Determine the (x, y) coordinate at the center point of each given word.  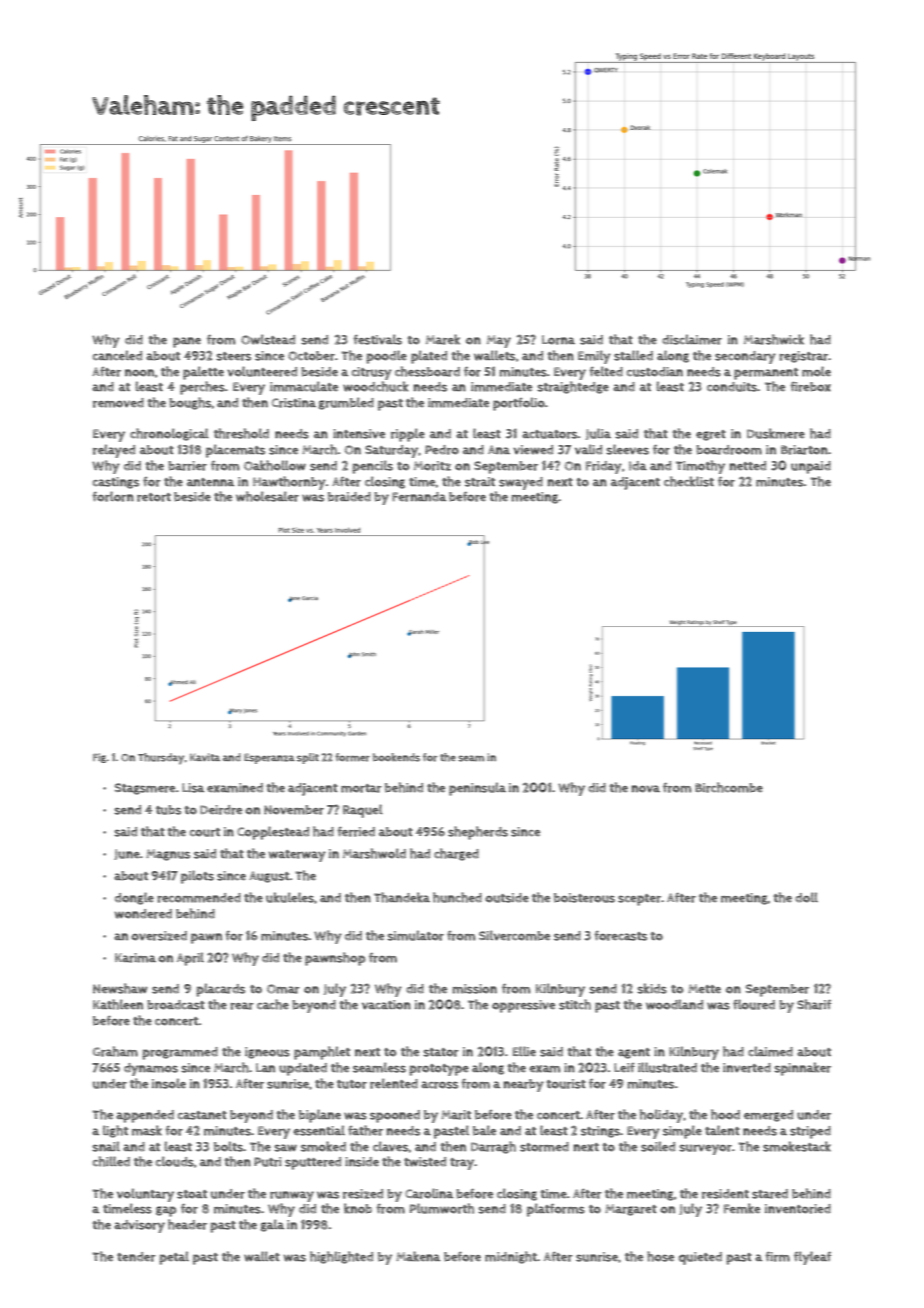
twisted (425, 1162)
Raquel (363, 811)
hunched (457, 897)
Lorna (558, 340)
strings (600, 1132)
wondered (143, 914)
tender (136, 1257)
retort (154, 497)
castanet (202, 1115)
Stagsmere (145, 789)
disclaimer (692, 339)
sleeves (627, 449)
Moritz (432, 466)
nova (645, 789)
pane (187, 342)
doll (806, 897)
